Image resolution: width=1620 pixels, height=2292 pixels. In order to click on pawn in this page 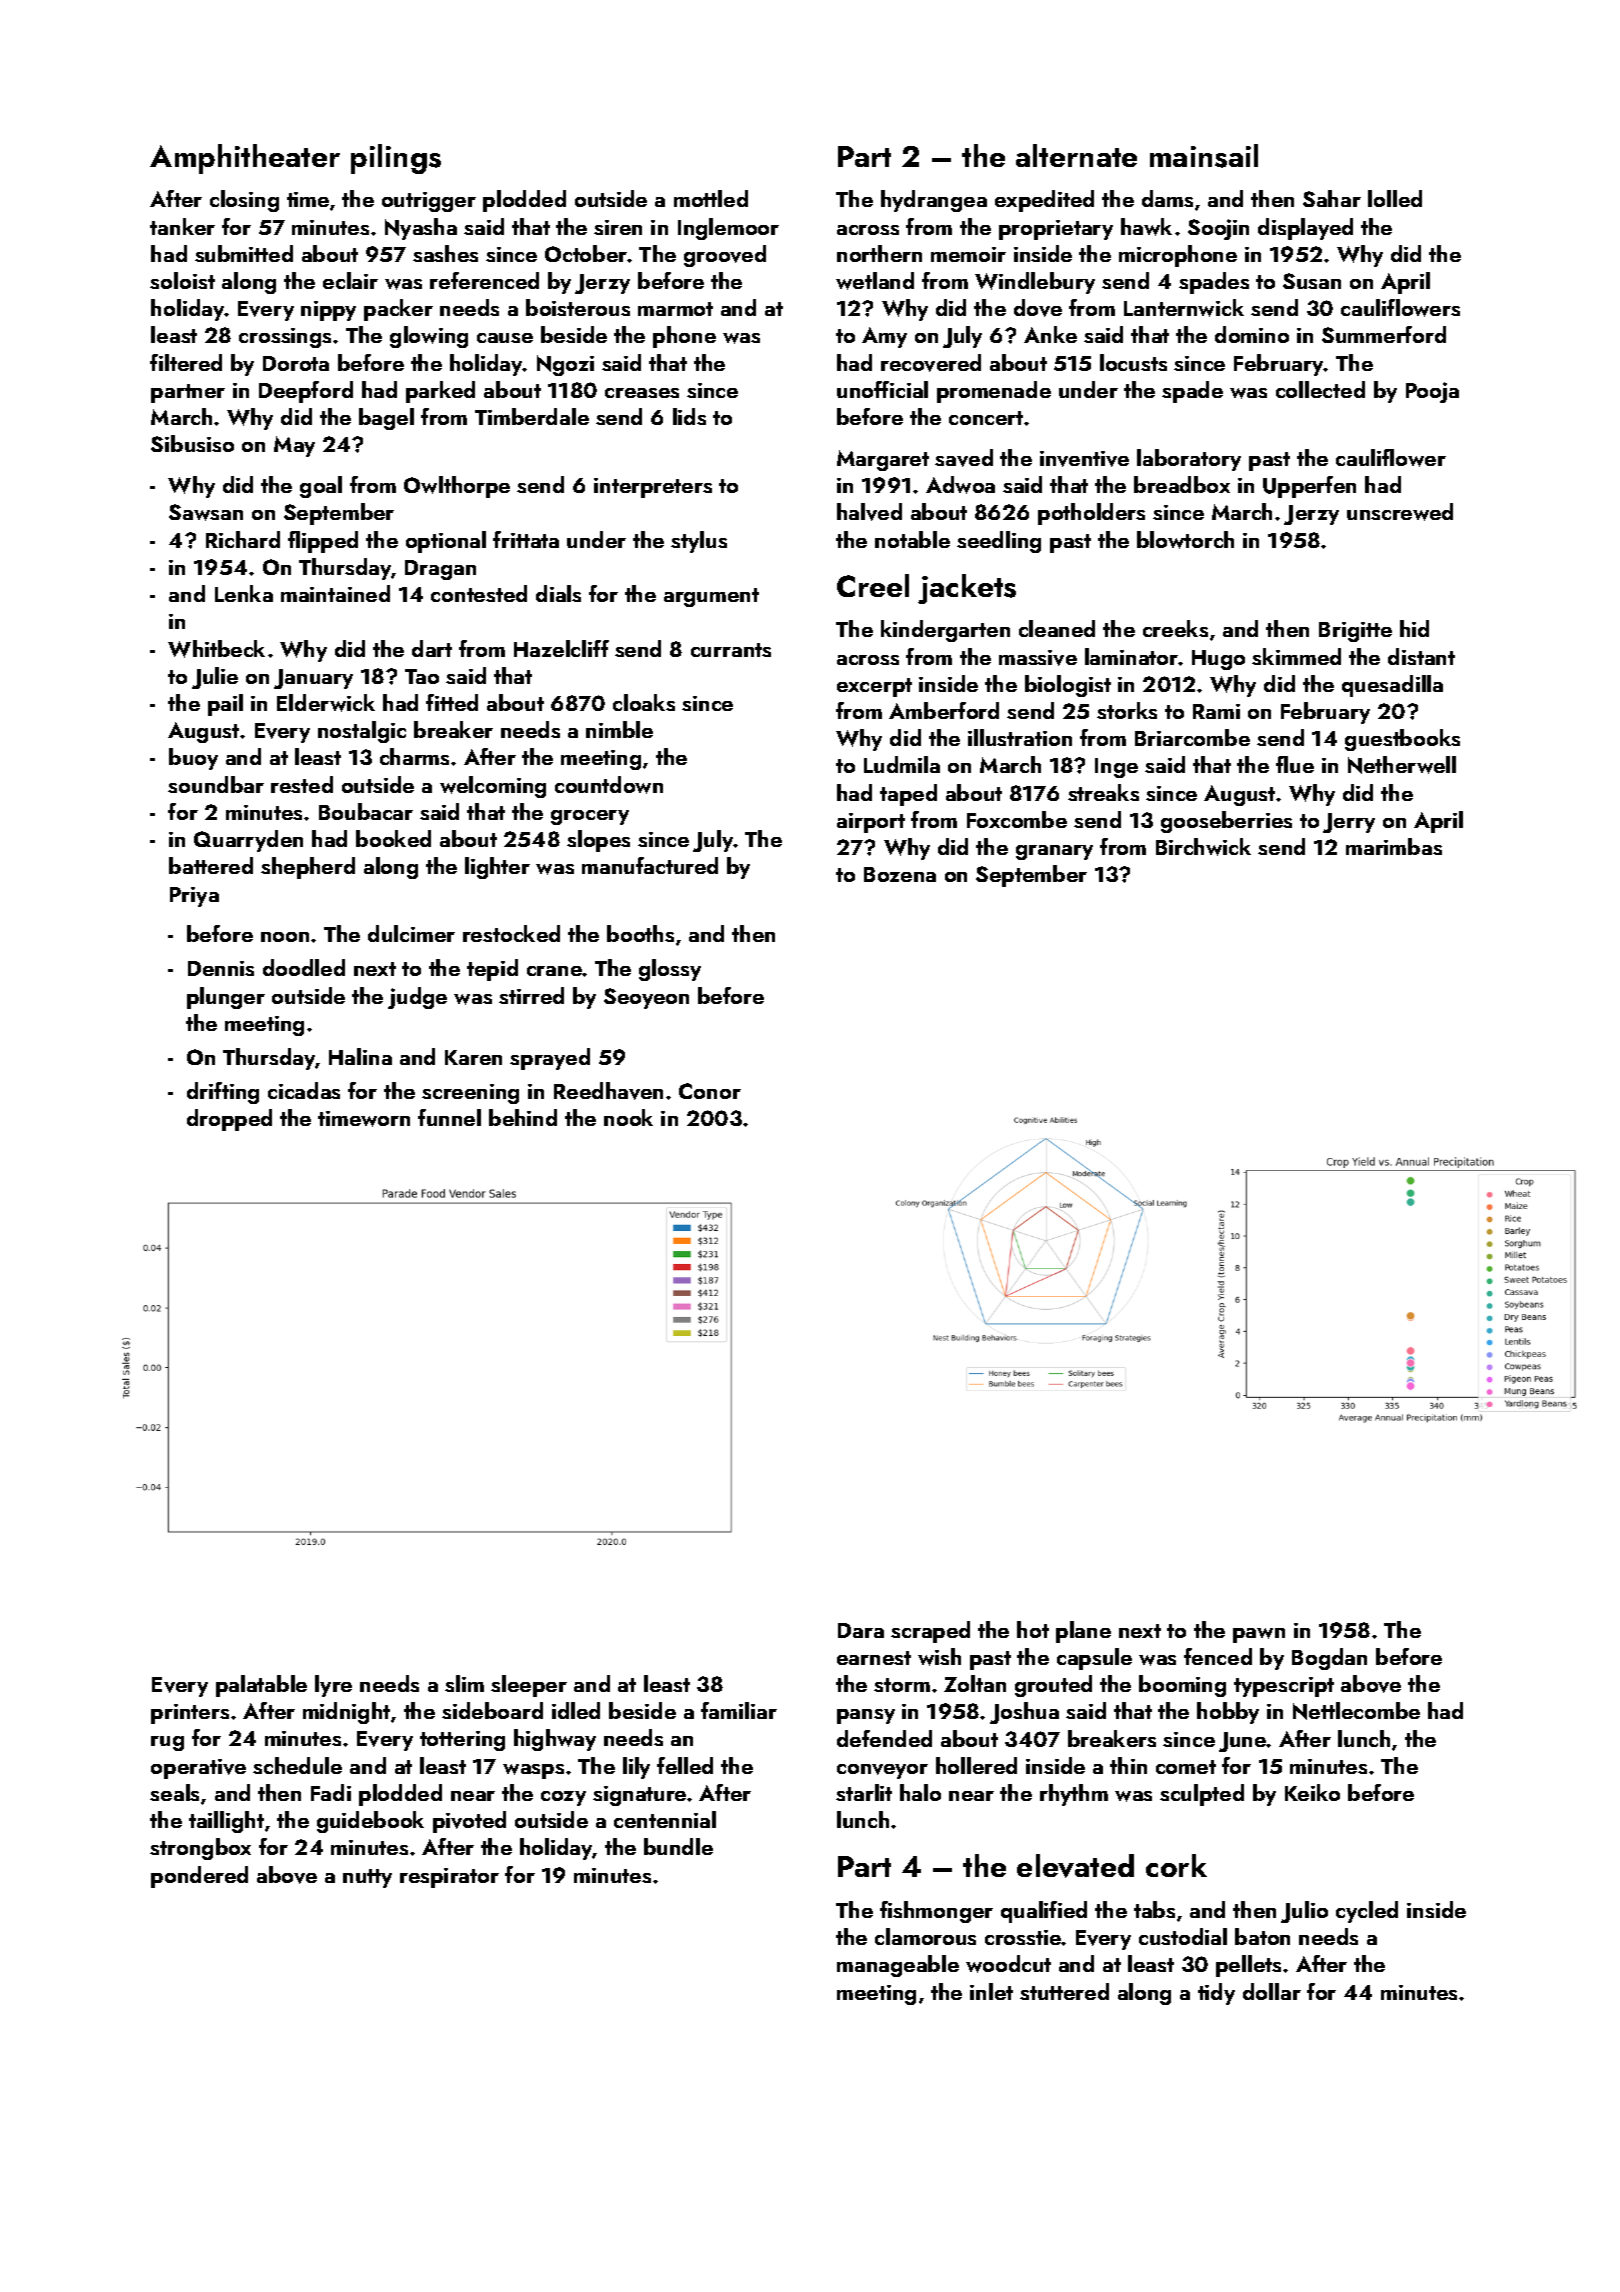, I will do `click(1259, 1635)`.
